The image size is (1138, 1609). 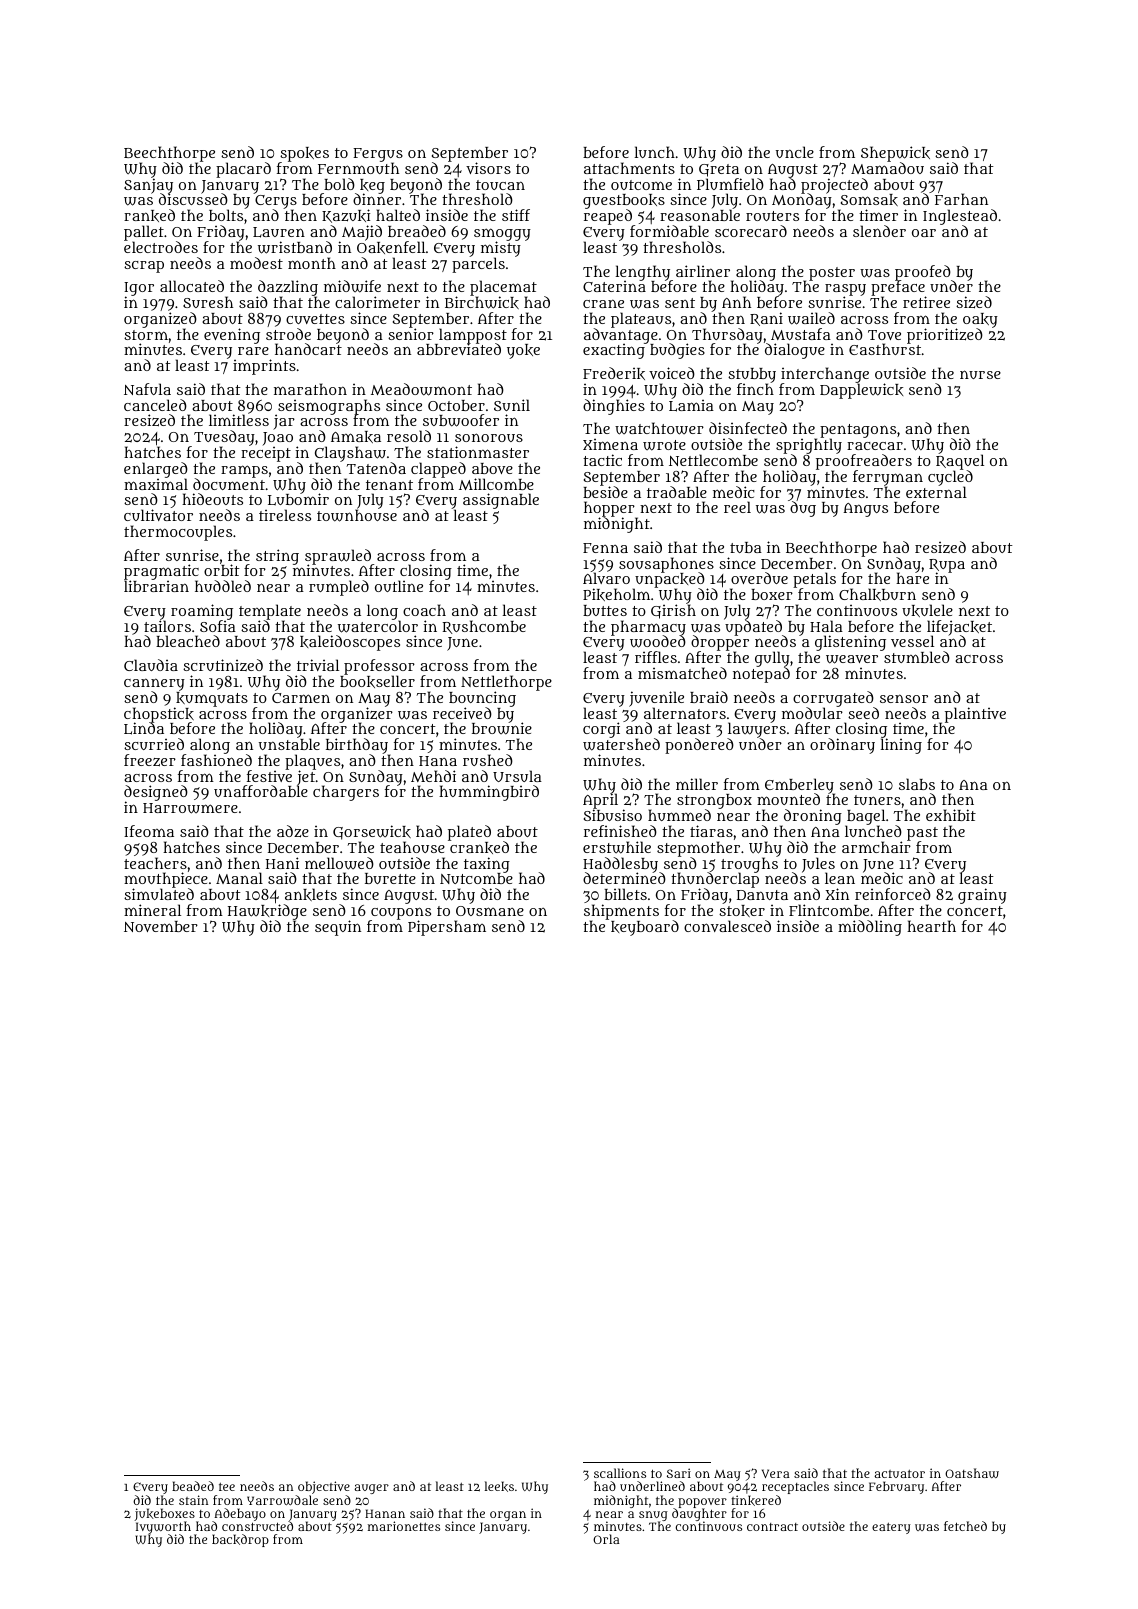 What do you see at coordinates (621, 912) in the page?
I see `shipments` at bounding box center [621, 912].
